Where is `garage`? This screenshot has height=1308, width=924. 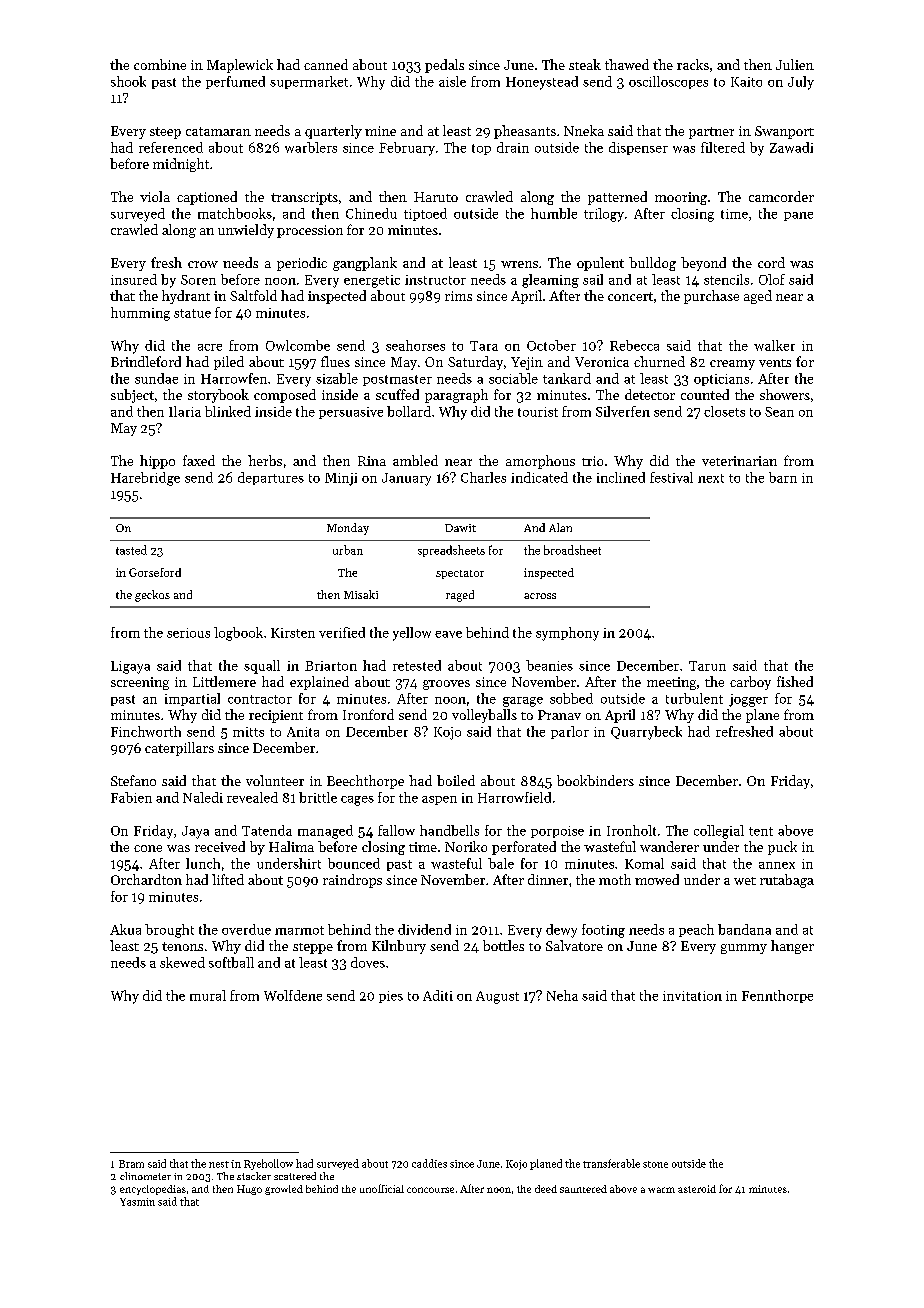 garage is located at coordinates (523, 702).
